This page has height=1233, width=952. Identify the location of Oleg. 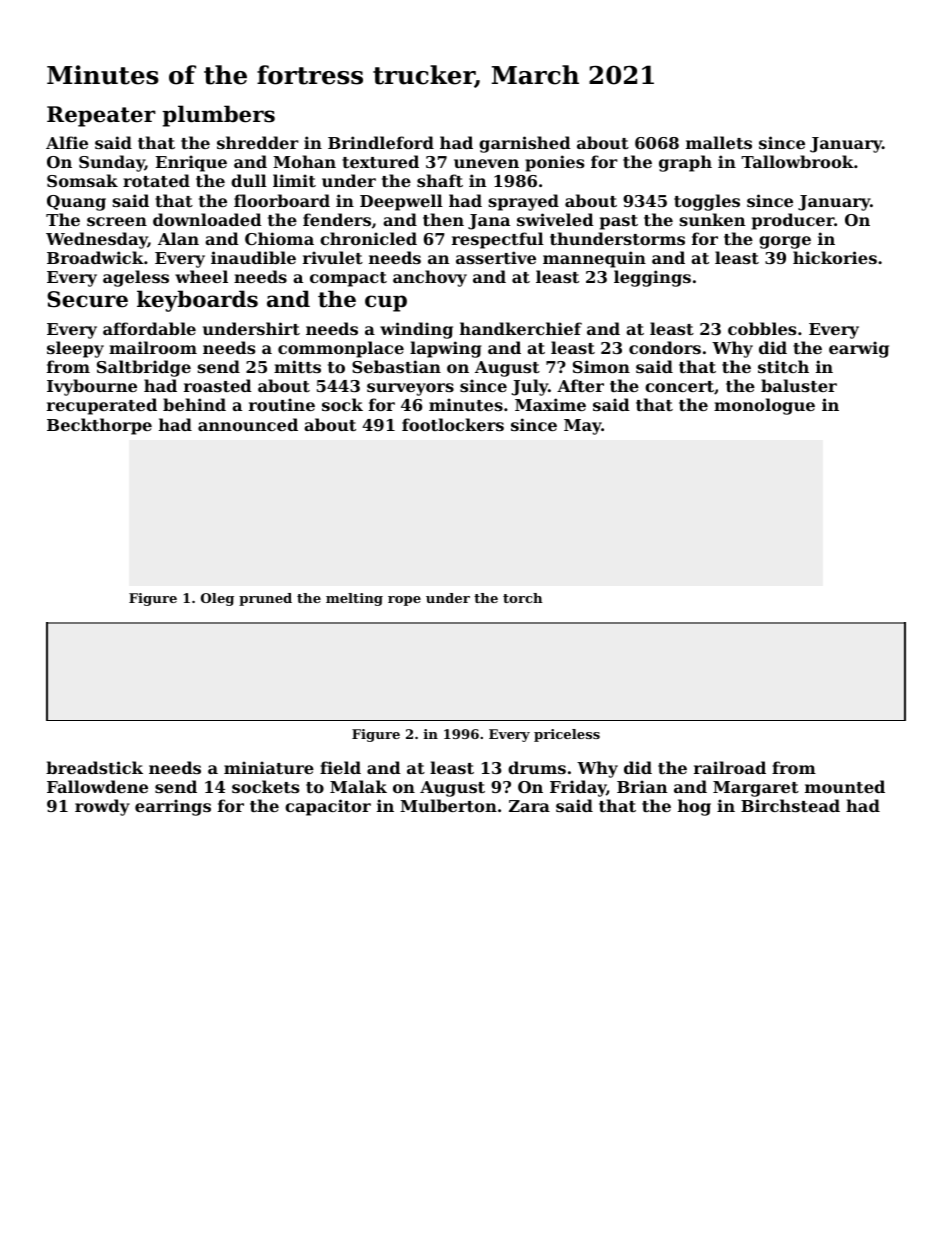
(217, 599).
